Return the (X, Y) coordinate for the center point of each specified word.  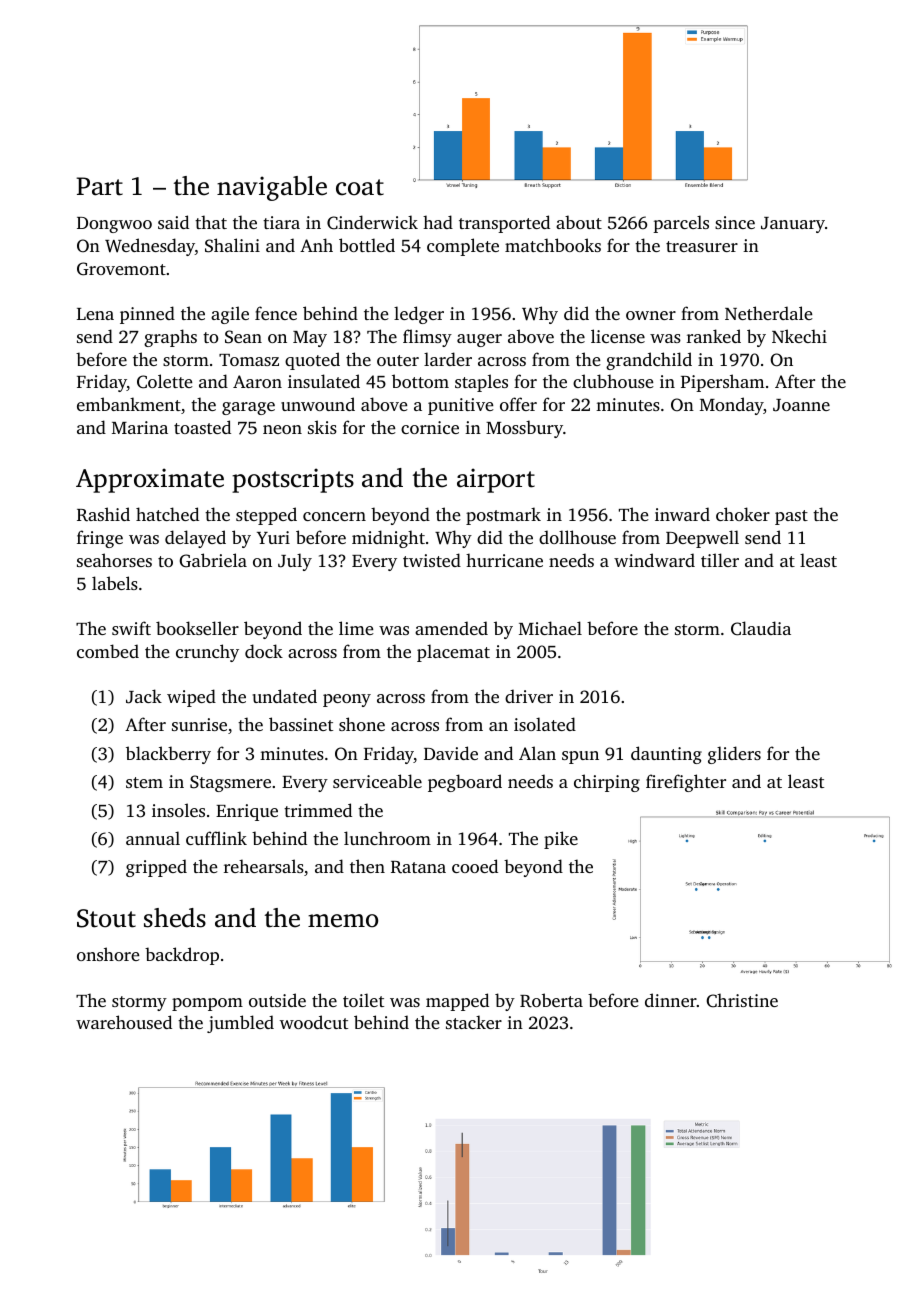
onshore (108, 954)
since (735, 222)
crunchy (207, 653)
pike (561, 840)
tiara (281, 222)
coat (360, 187)
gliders (734, 755)
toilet (363, 1000)
